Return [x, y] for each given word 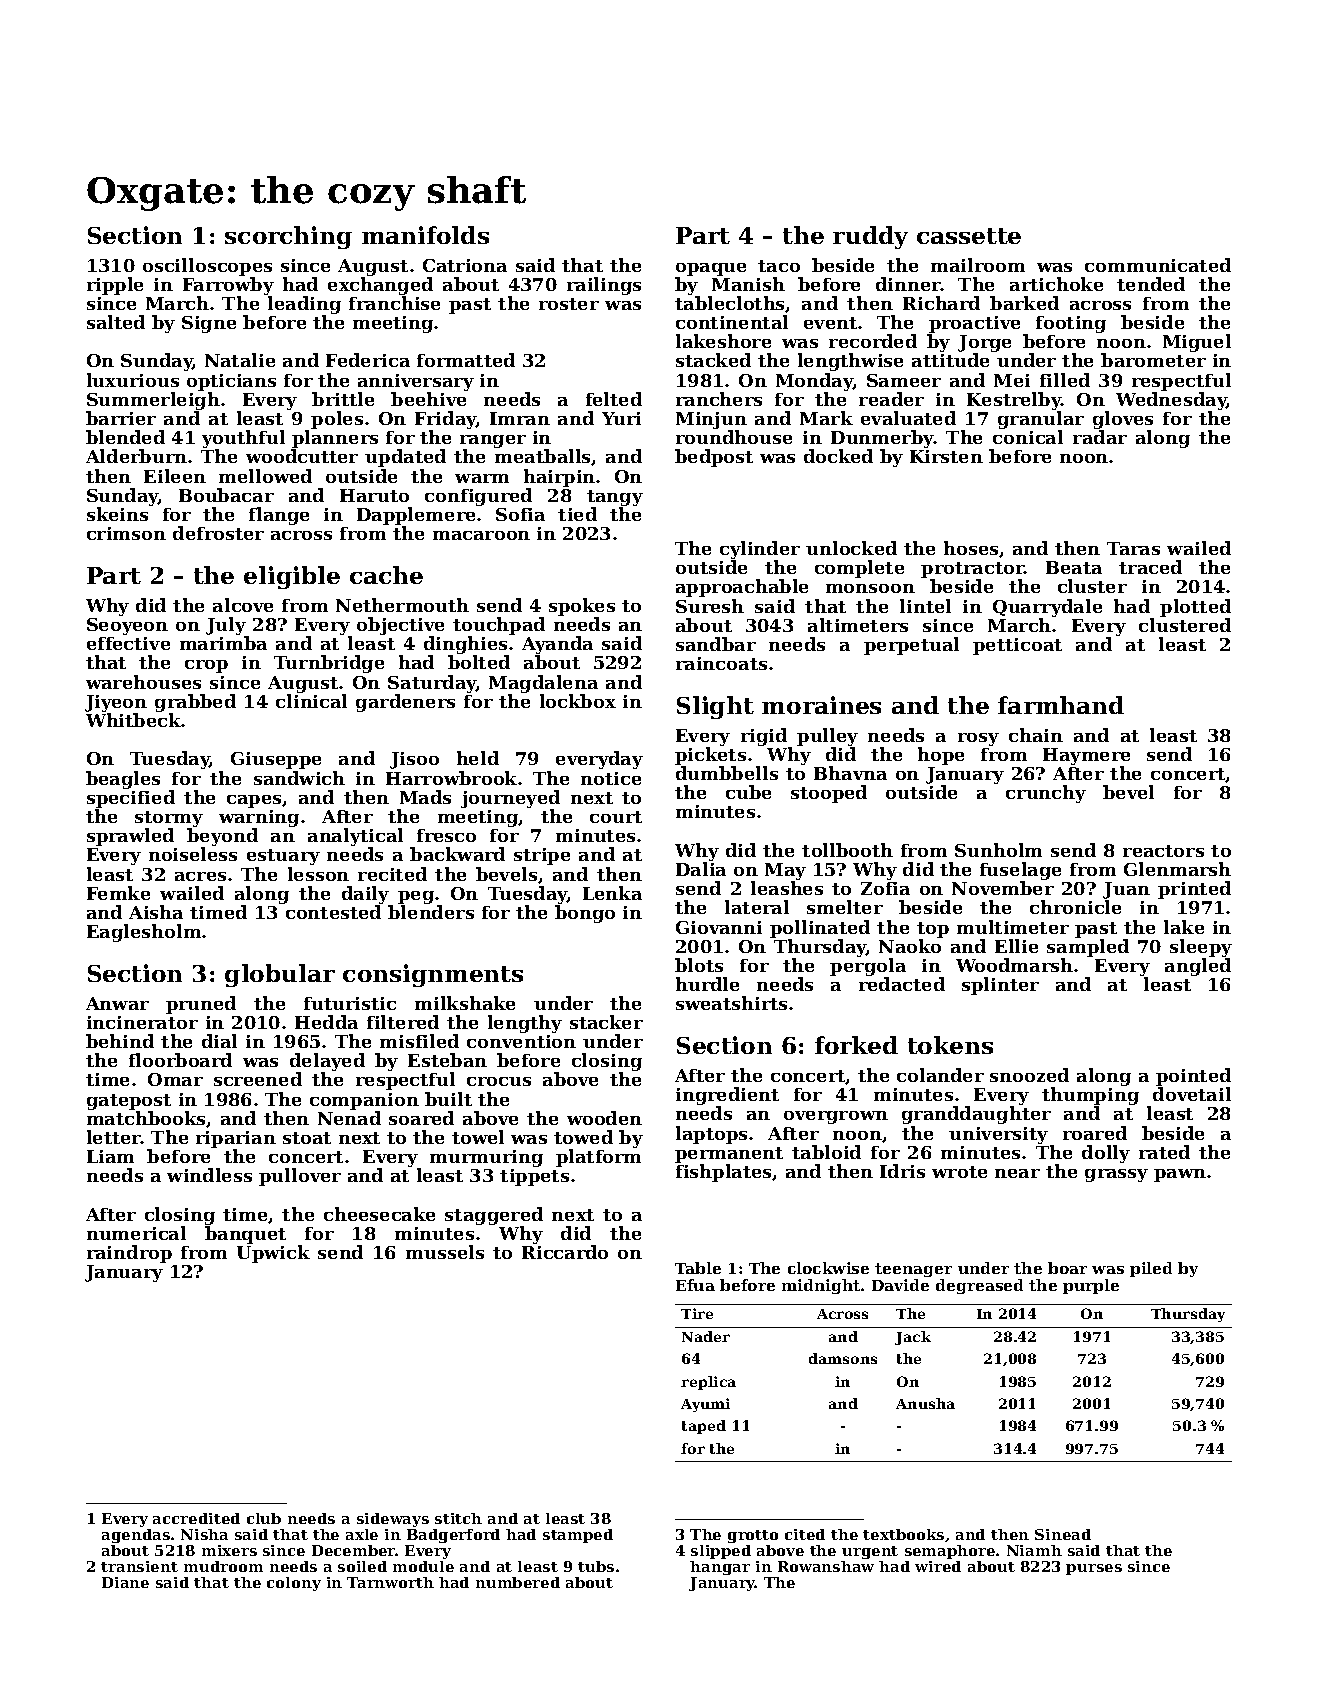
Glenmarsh [1177, 869]
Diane [125, 1582]
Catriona [465, 265]
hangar [720, 1568]
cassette [969, 236]
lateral [757, 907]
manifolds [425, 235]
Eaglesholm [144, 933]
